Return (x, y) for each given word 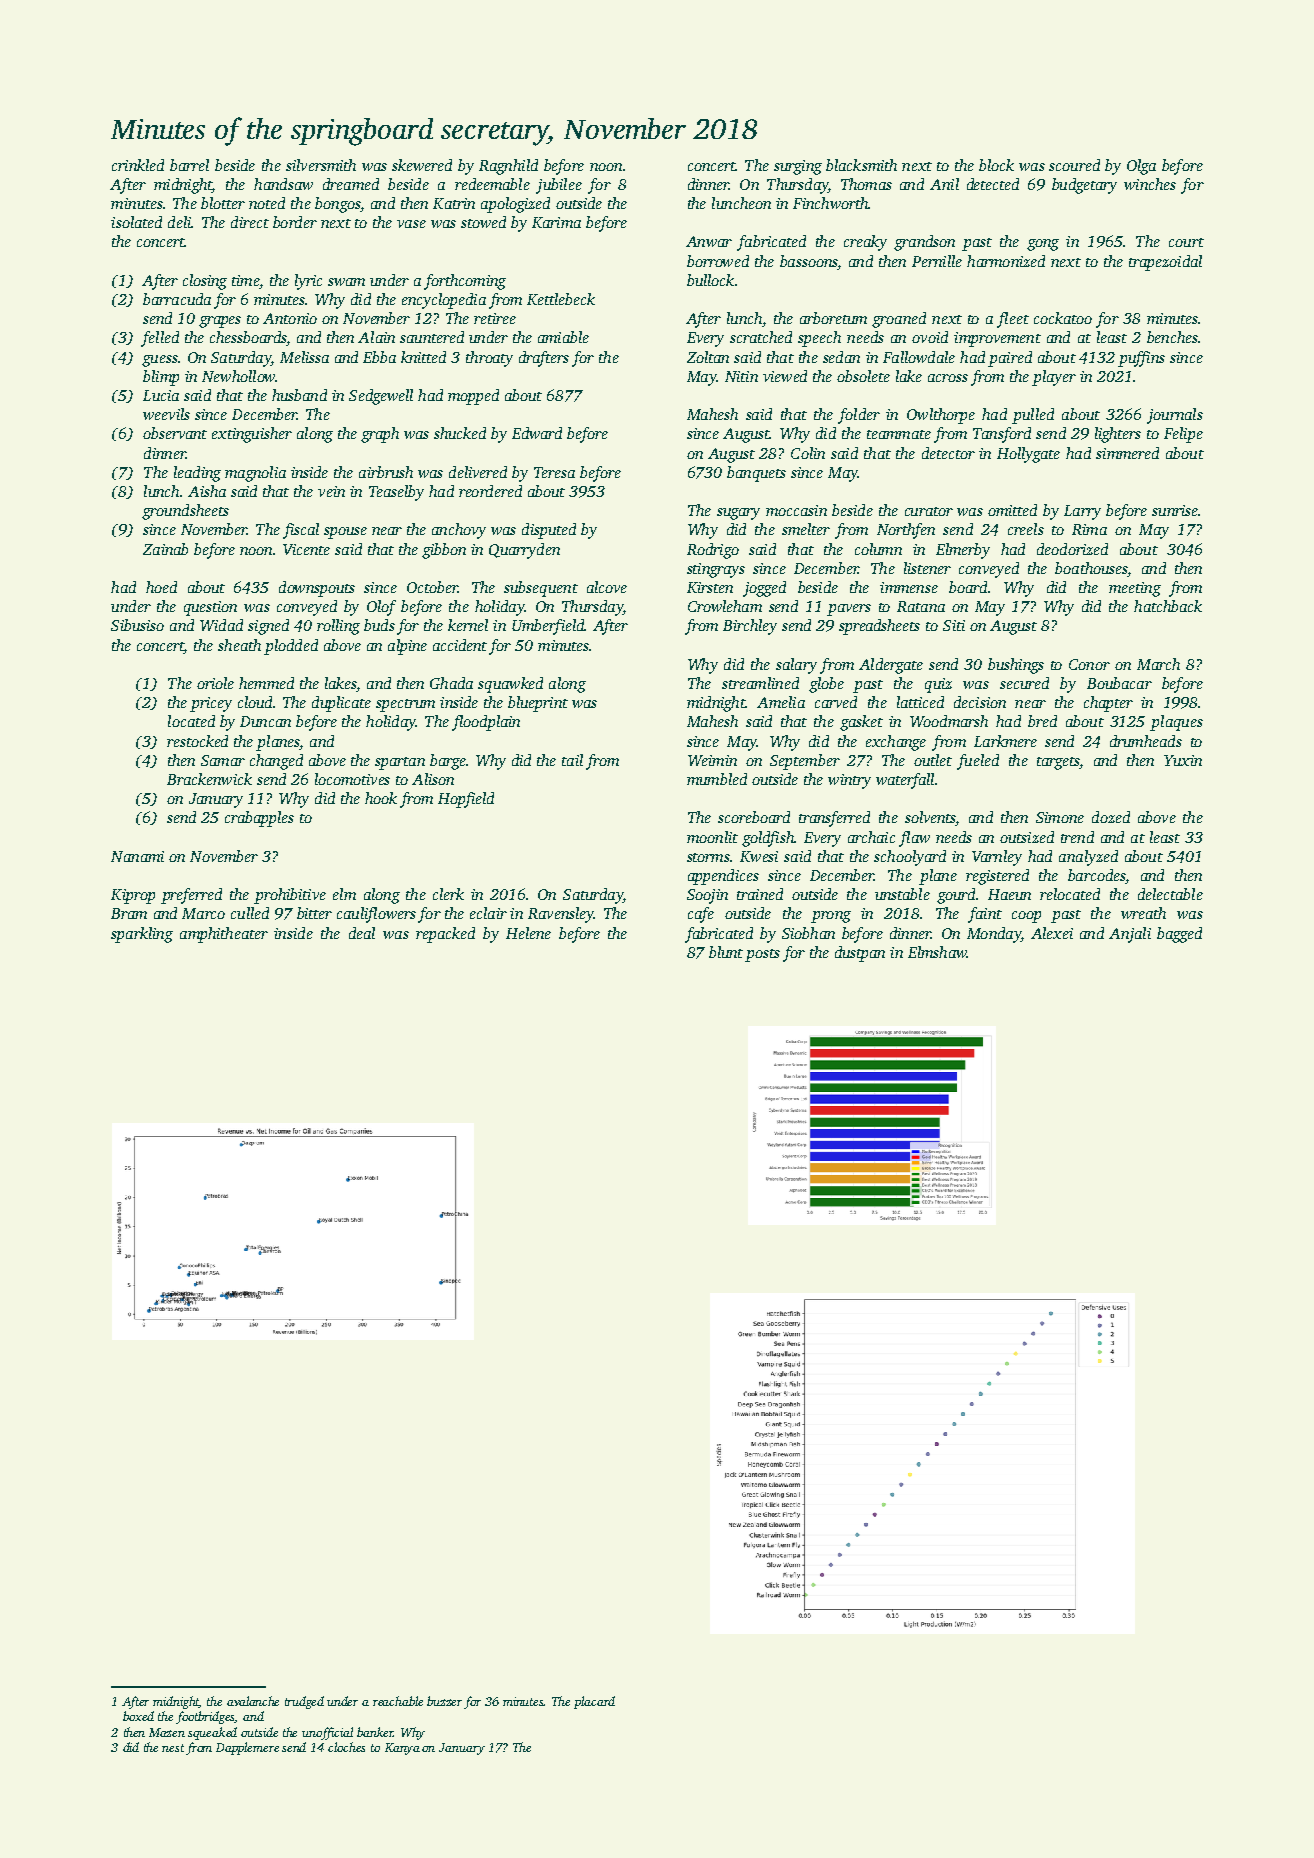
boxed (138, 1716)
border (295, 222)
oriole (215, 683)
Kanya (402, 1749)
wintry (849, 781)
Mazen (167, 1732)
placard (594, 1702)
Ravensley (561, 915)
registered (997, 877)
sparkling (142, 935)
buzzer (444, 1701)
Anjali (1130, 935)
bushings (1016, 666)
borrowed (718, 261)
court (1186, 242)
